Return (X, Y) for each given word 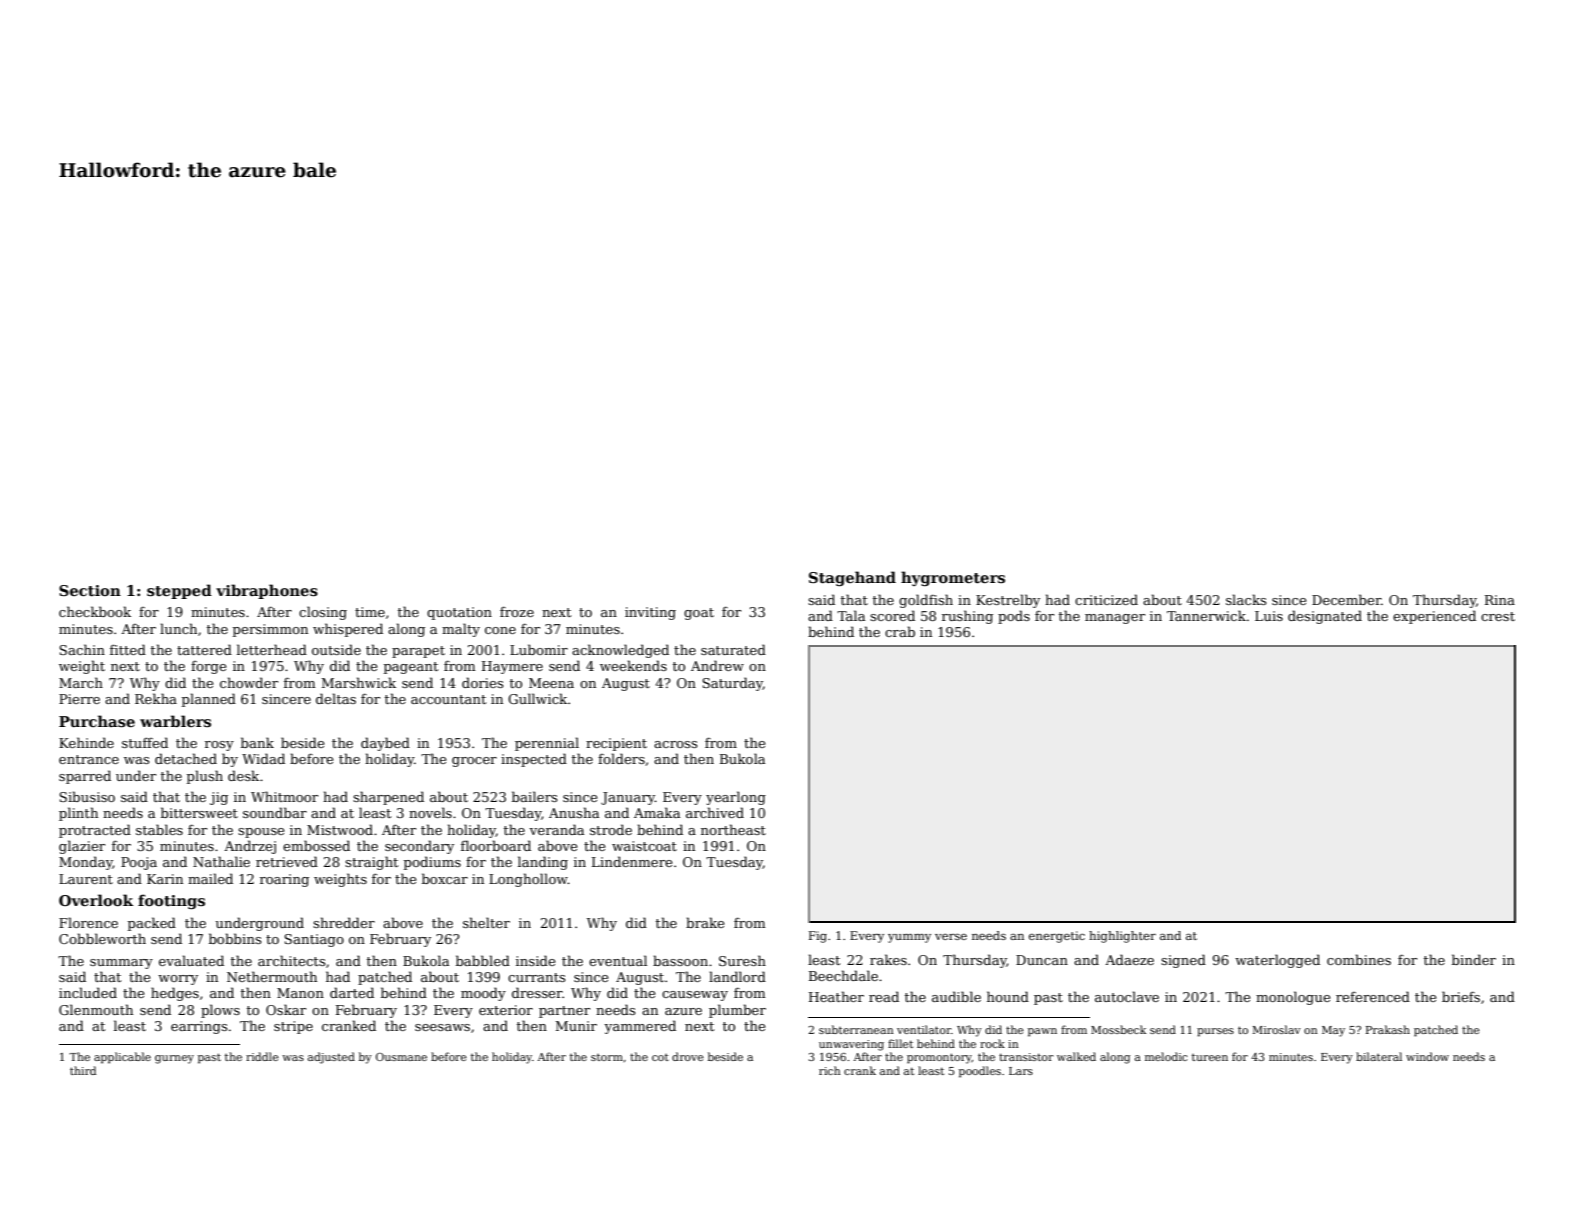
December (1346, 599)
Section (90, 590)
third (83, 1070)
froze (517, 611)
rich (830, 1070)
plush (205, 777)
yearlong (736, 798)
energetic (1057, 937)
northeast (733, 829)
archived (715, 812)
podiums (432, 863)
